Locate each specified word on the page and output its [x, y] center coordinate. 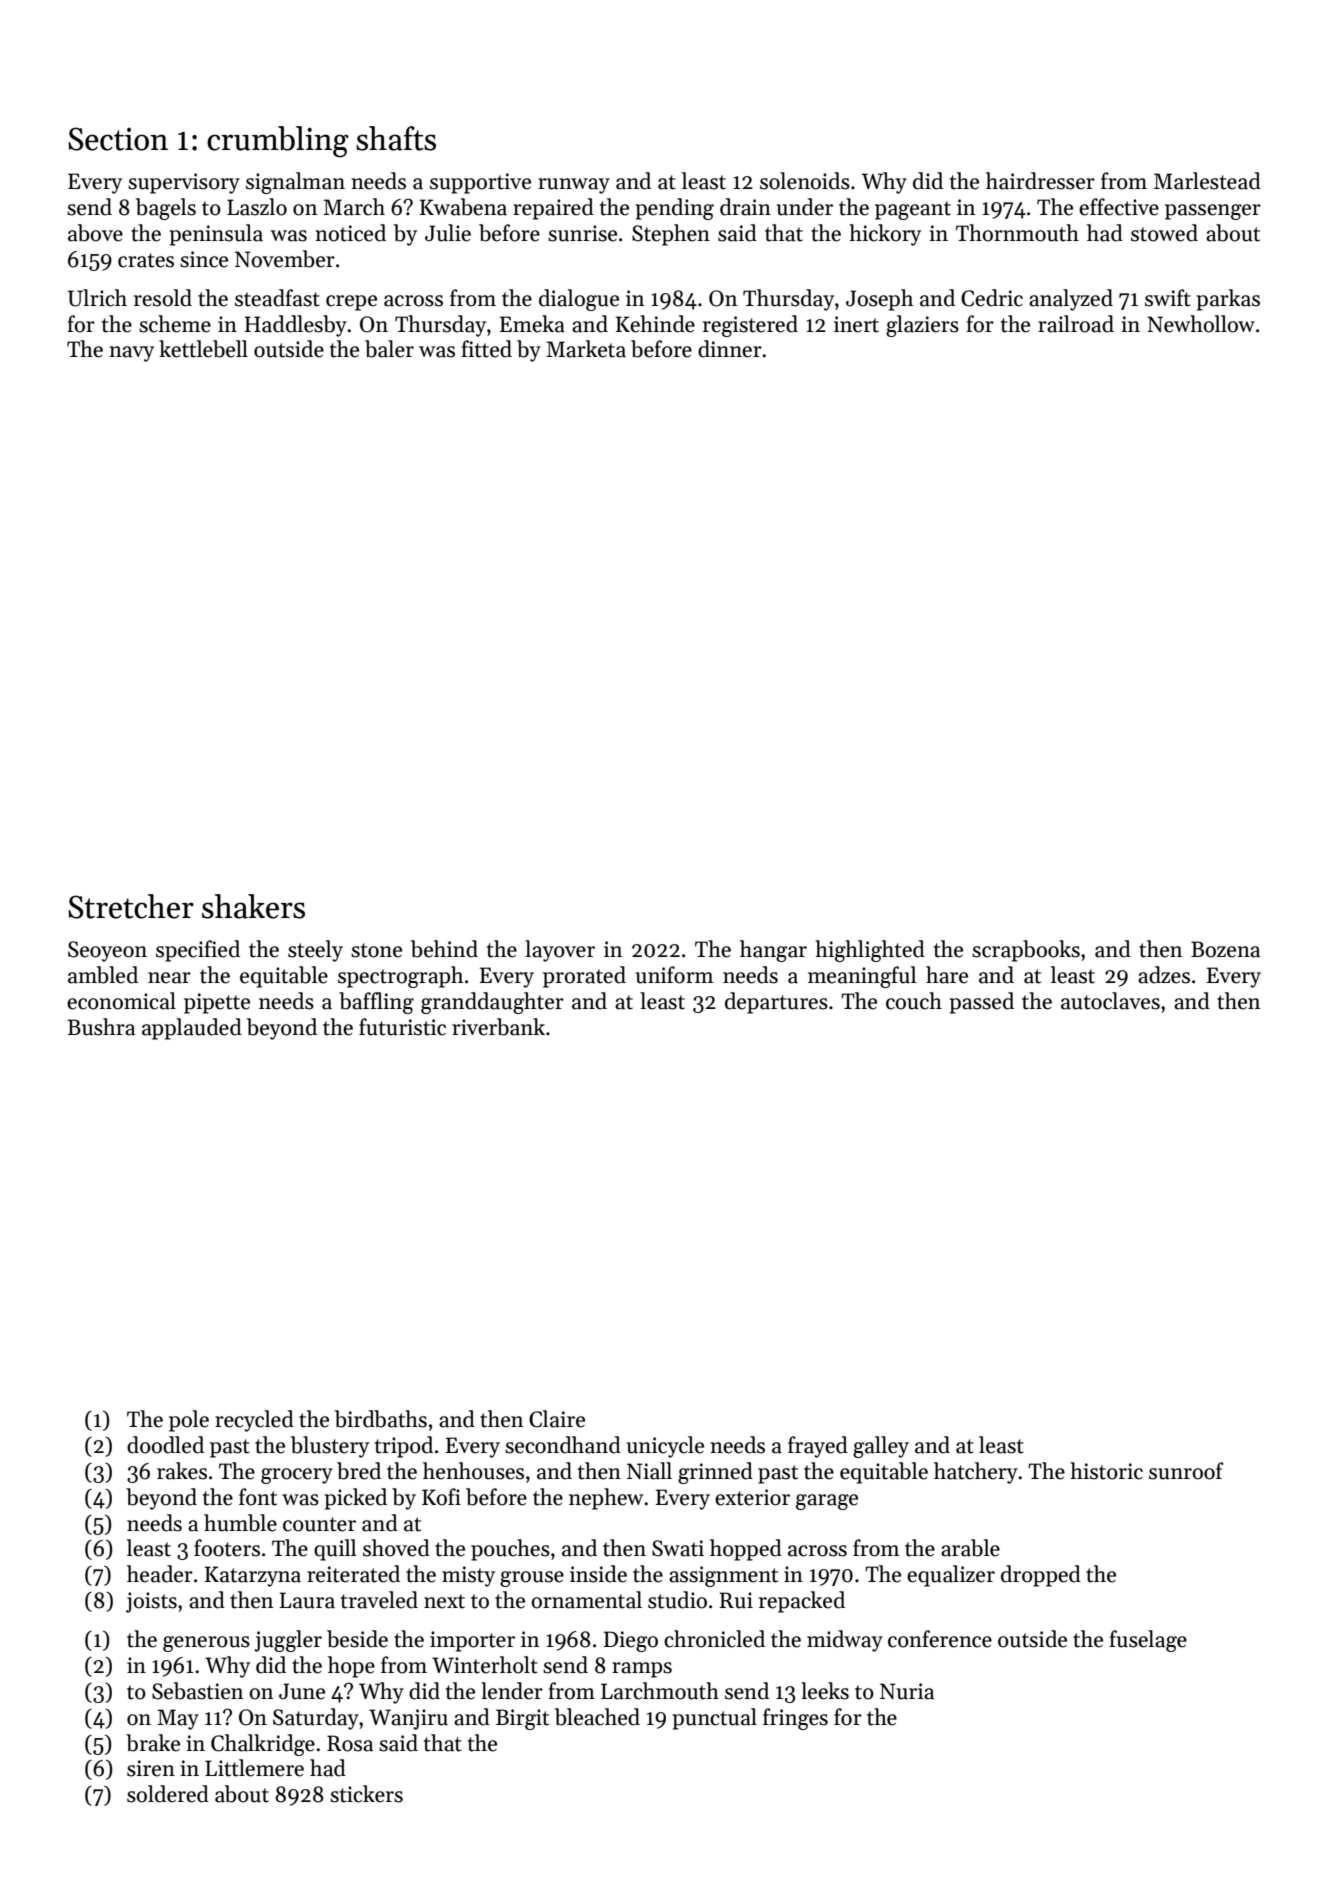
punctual [714, 1719]
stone [376, 950]
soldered [168, 1794]
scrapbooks [1026, 951]
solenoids [805, 181]
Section [118, 139]
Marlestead [1207, 181]
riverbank [498, 1027]
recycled [254, 1421]
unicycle [665, 1447]
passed [981, 1003]
